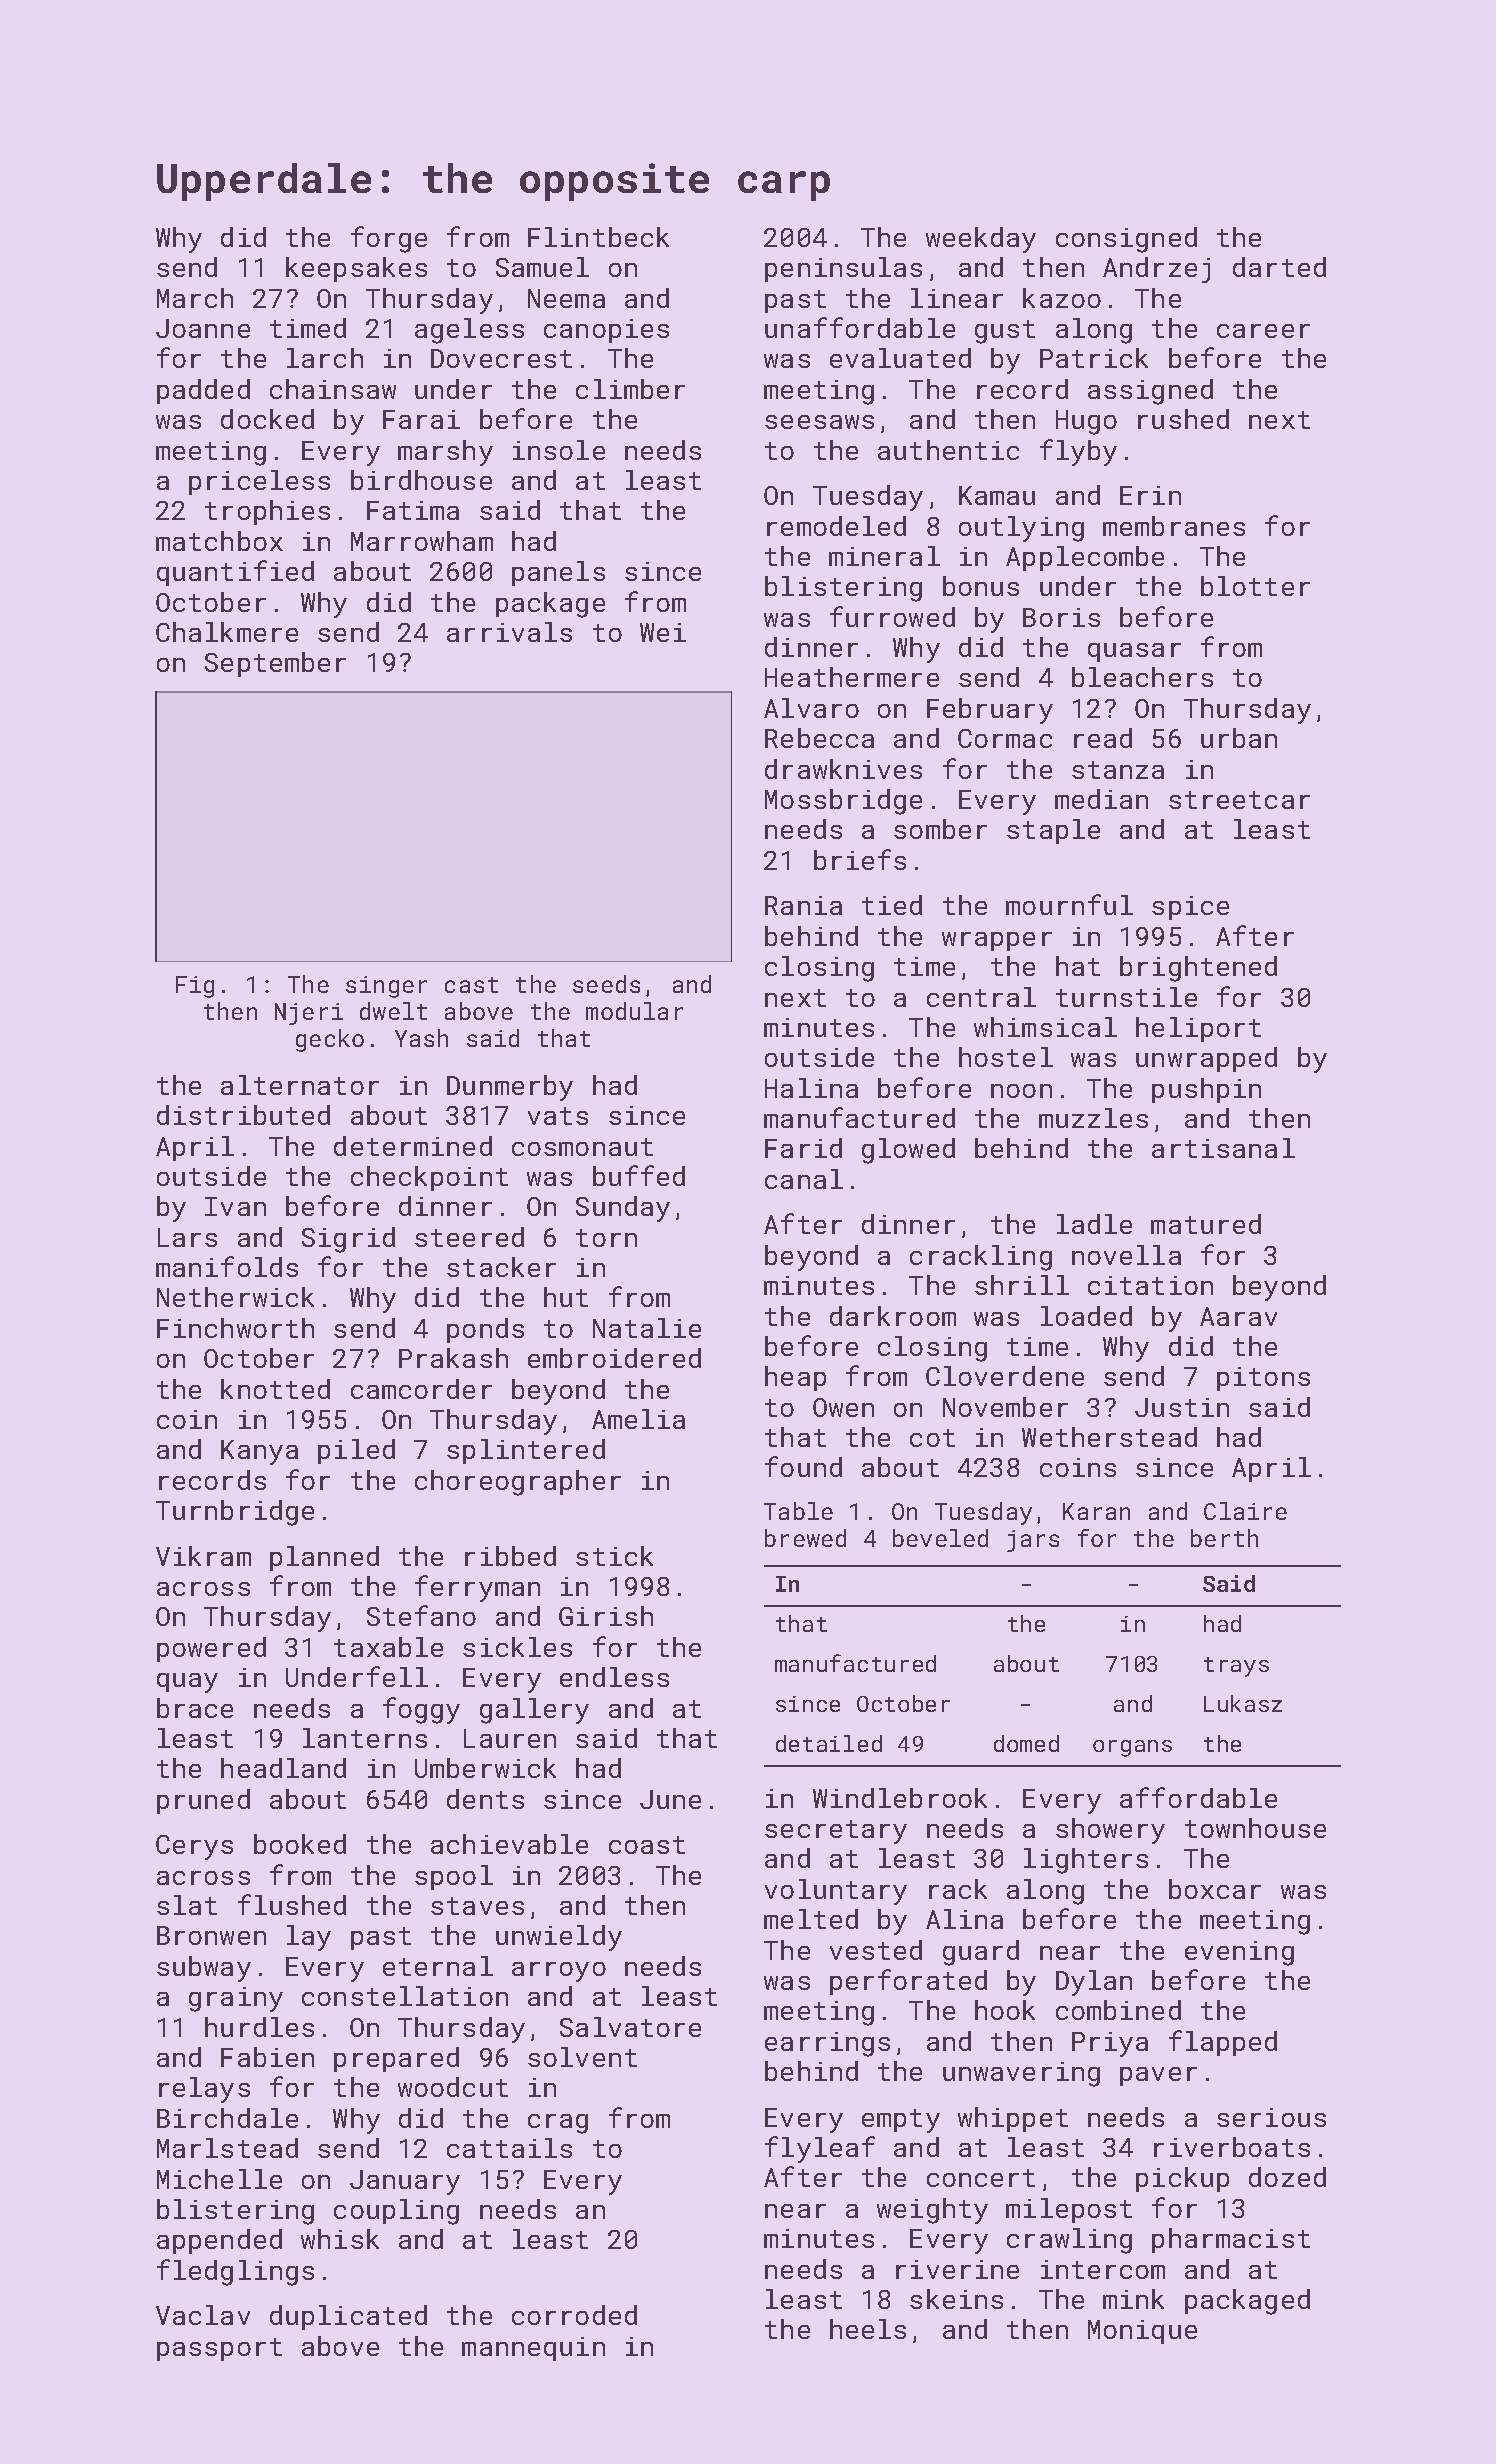 The width and height of the document is (1496, 2464). What do you see at coordinates (275, 664) in the document?
I see `September` at bounding box center [275, 664].
